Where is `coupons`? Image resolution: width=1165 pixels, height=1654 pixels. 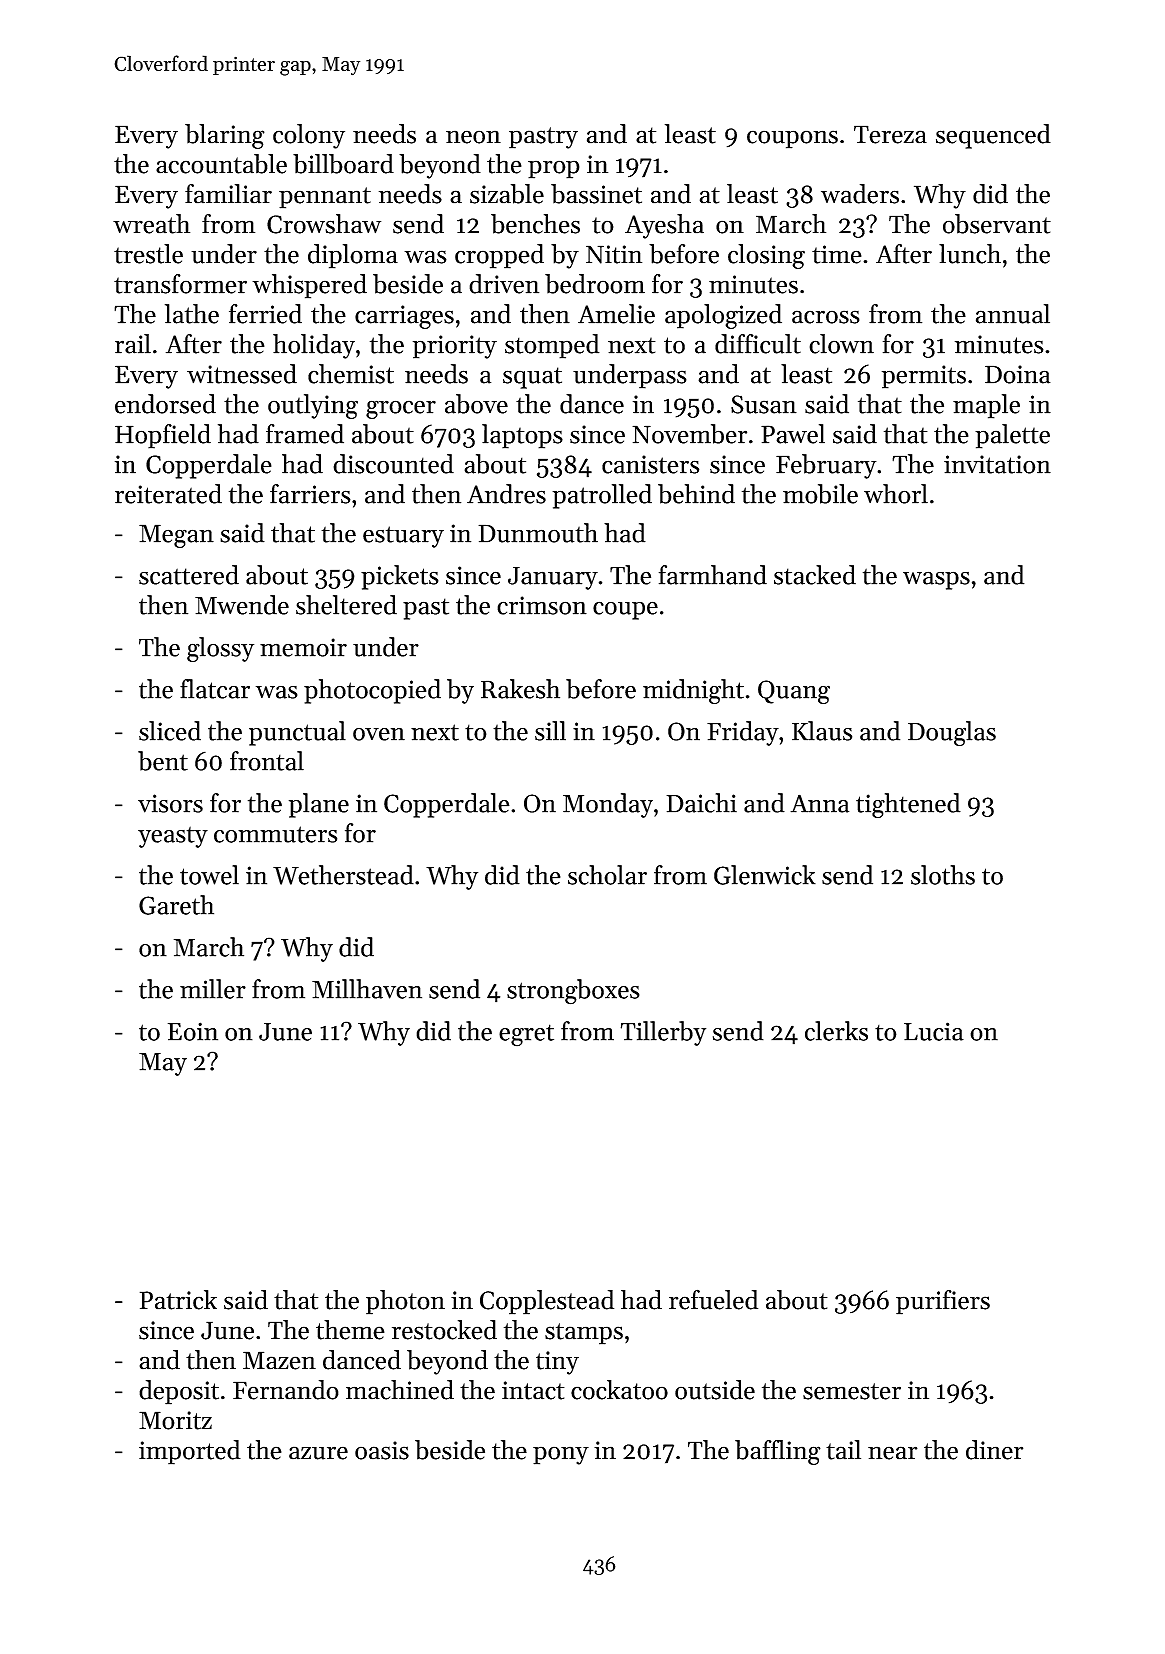 coupons is located at coordinates (792, 139).
